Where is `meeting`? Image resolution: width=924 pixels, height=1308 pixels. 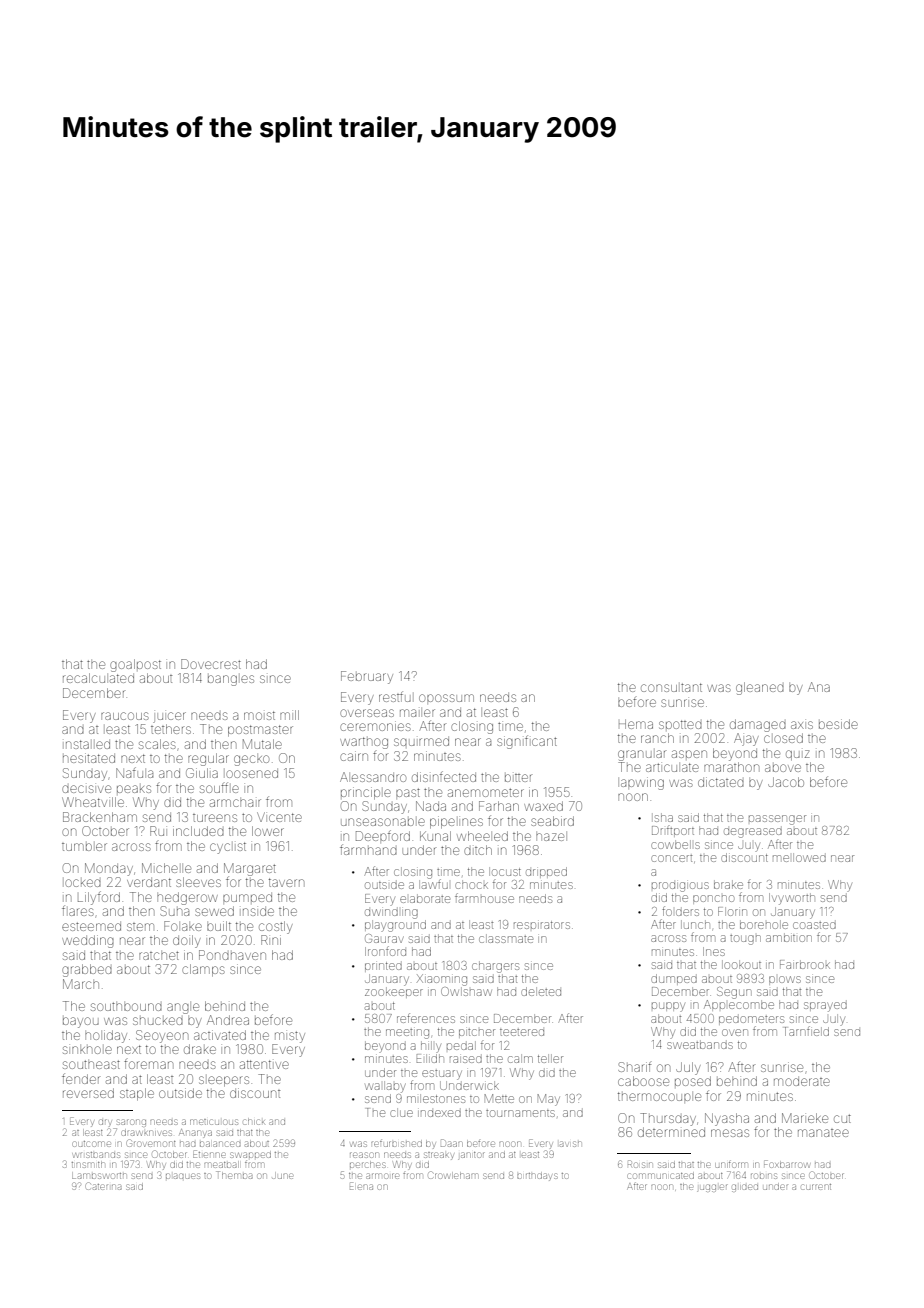 meeting is located at coordinates (407, 1034).
